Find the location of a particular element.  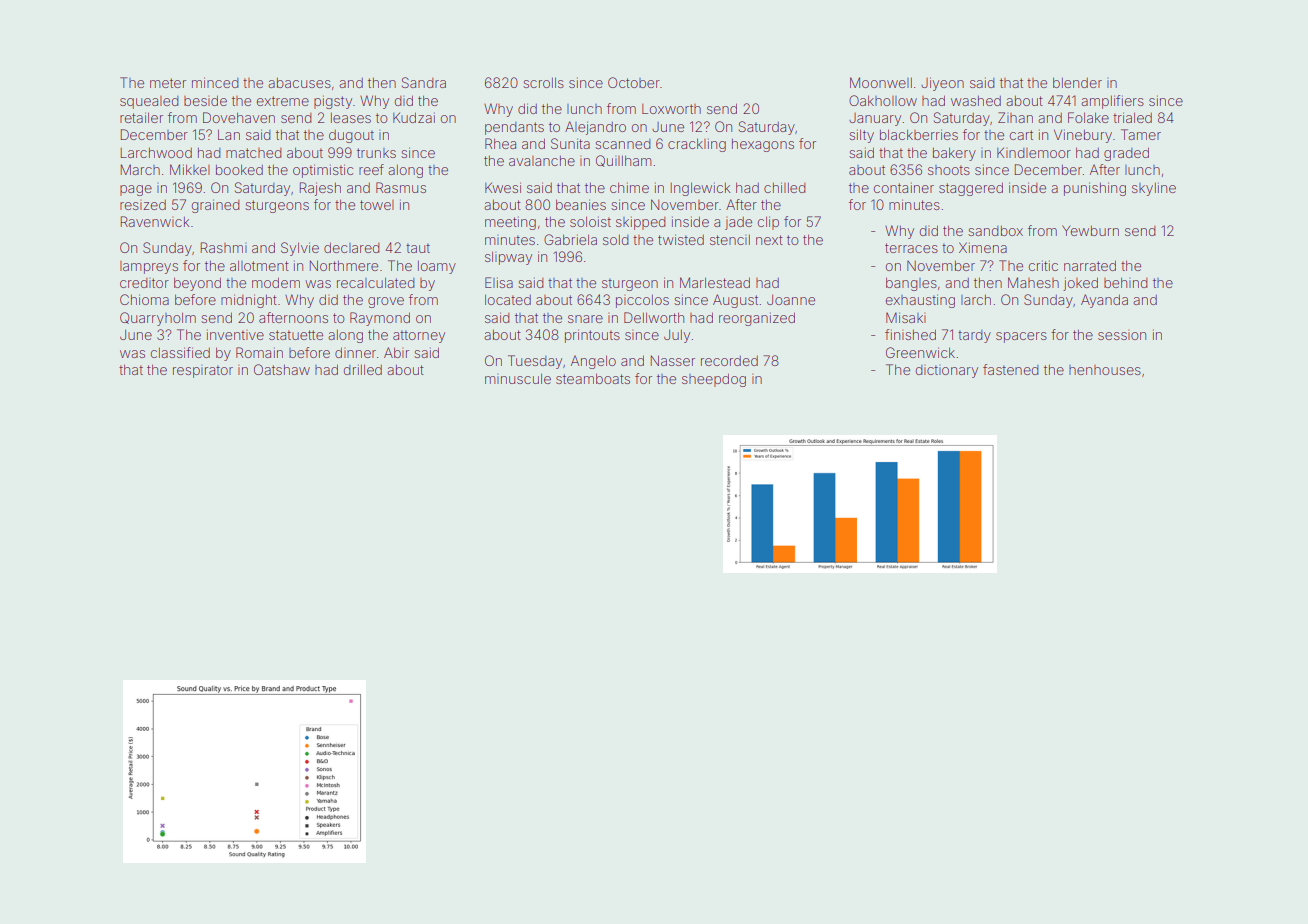

scrolls is located at coordinates (543, 82).
